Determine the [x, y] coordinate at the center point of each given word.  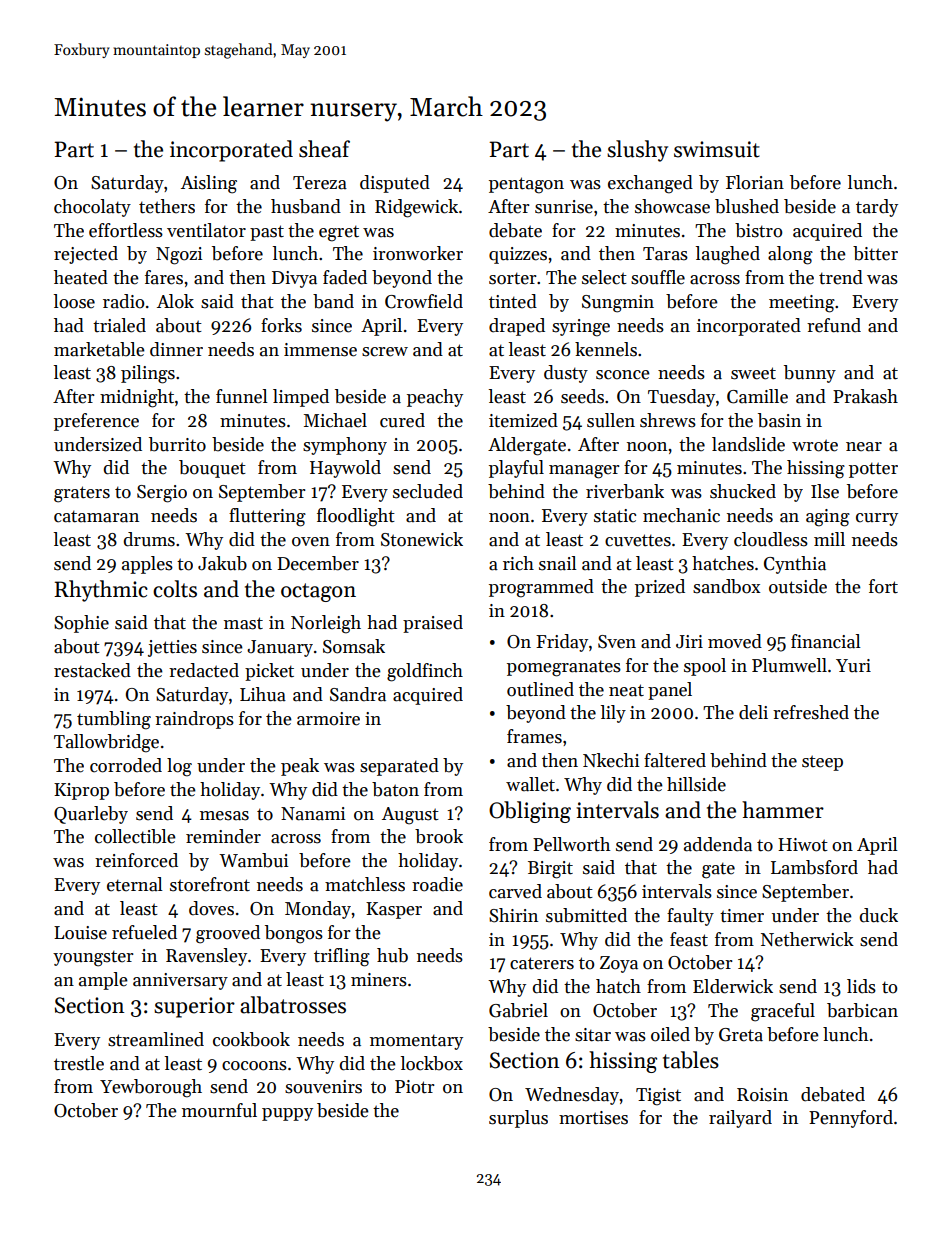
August [410, 816]
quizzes [518, 255]
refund [834, 325]
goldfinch [425, 672]
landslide [748, 444]
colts [175, 589]
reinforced [136, 860]
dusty [566, 374]
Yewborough [151, 1088]
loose [74, 301]
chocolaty [92, 208]
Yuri [853, 665]
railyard [740, 1119]
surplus [518, 1119]
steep [822, 763]
